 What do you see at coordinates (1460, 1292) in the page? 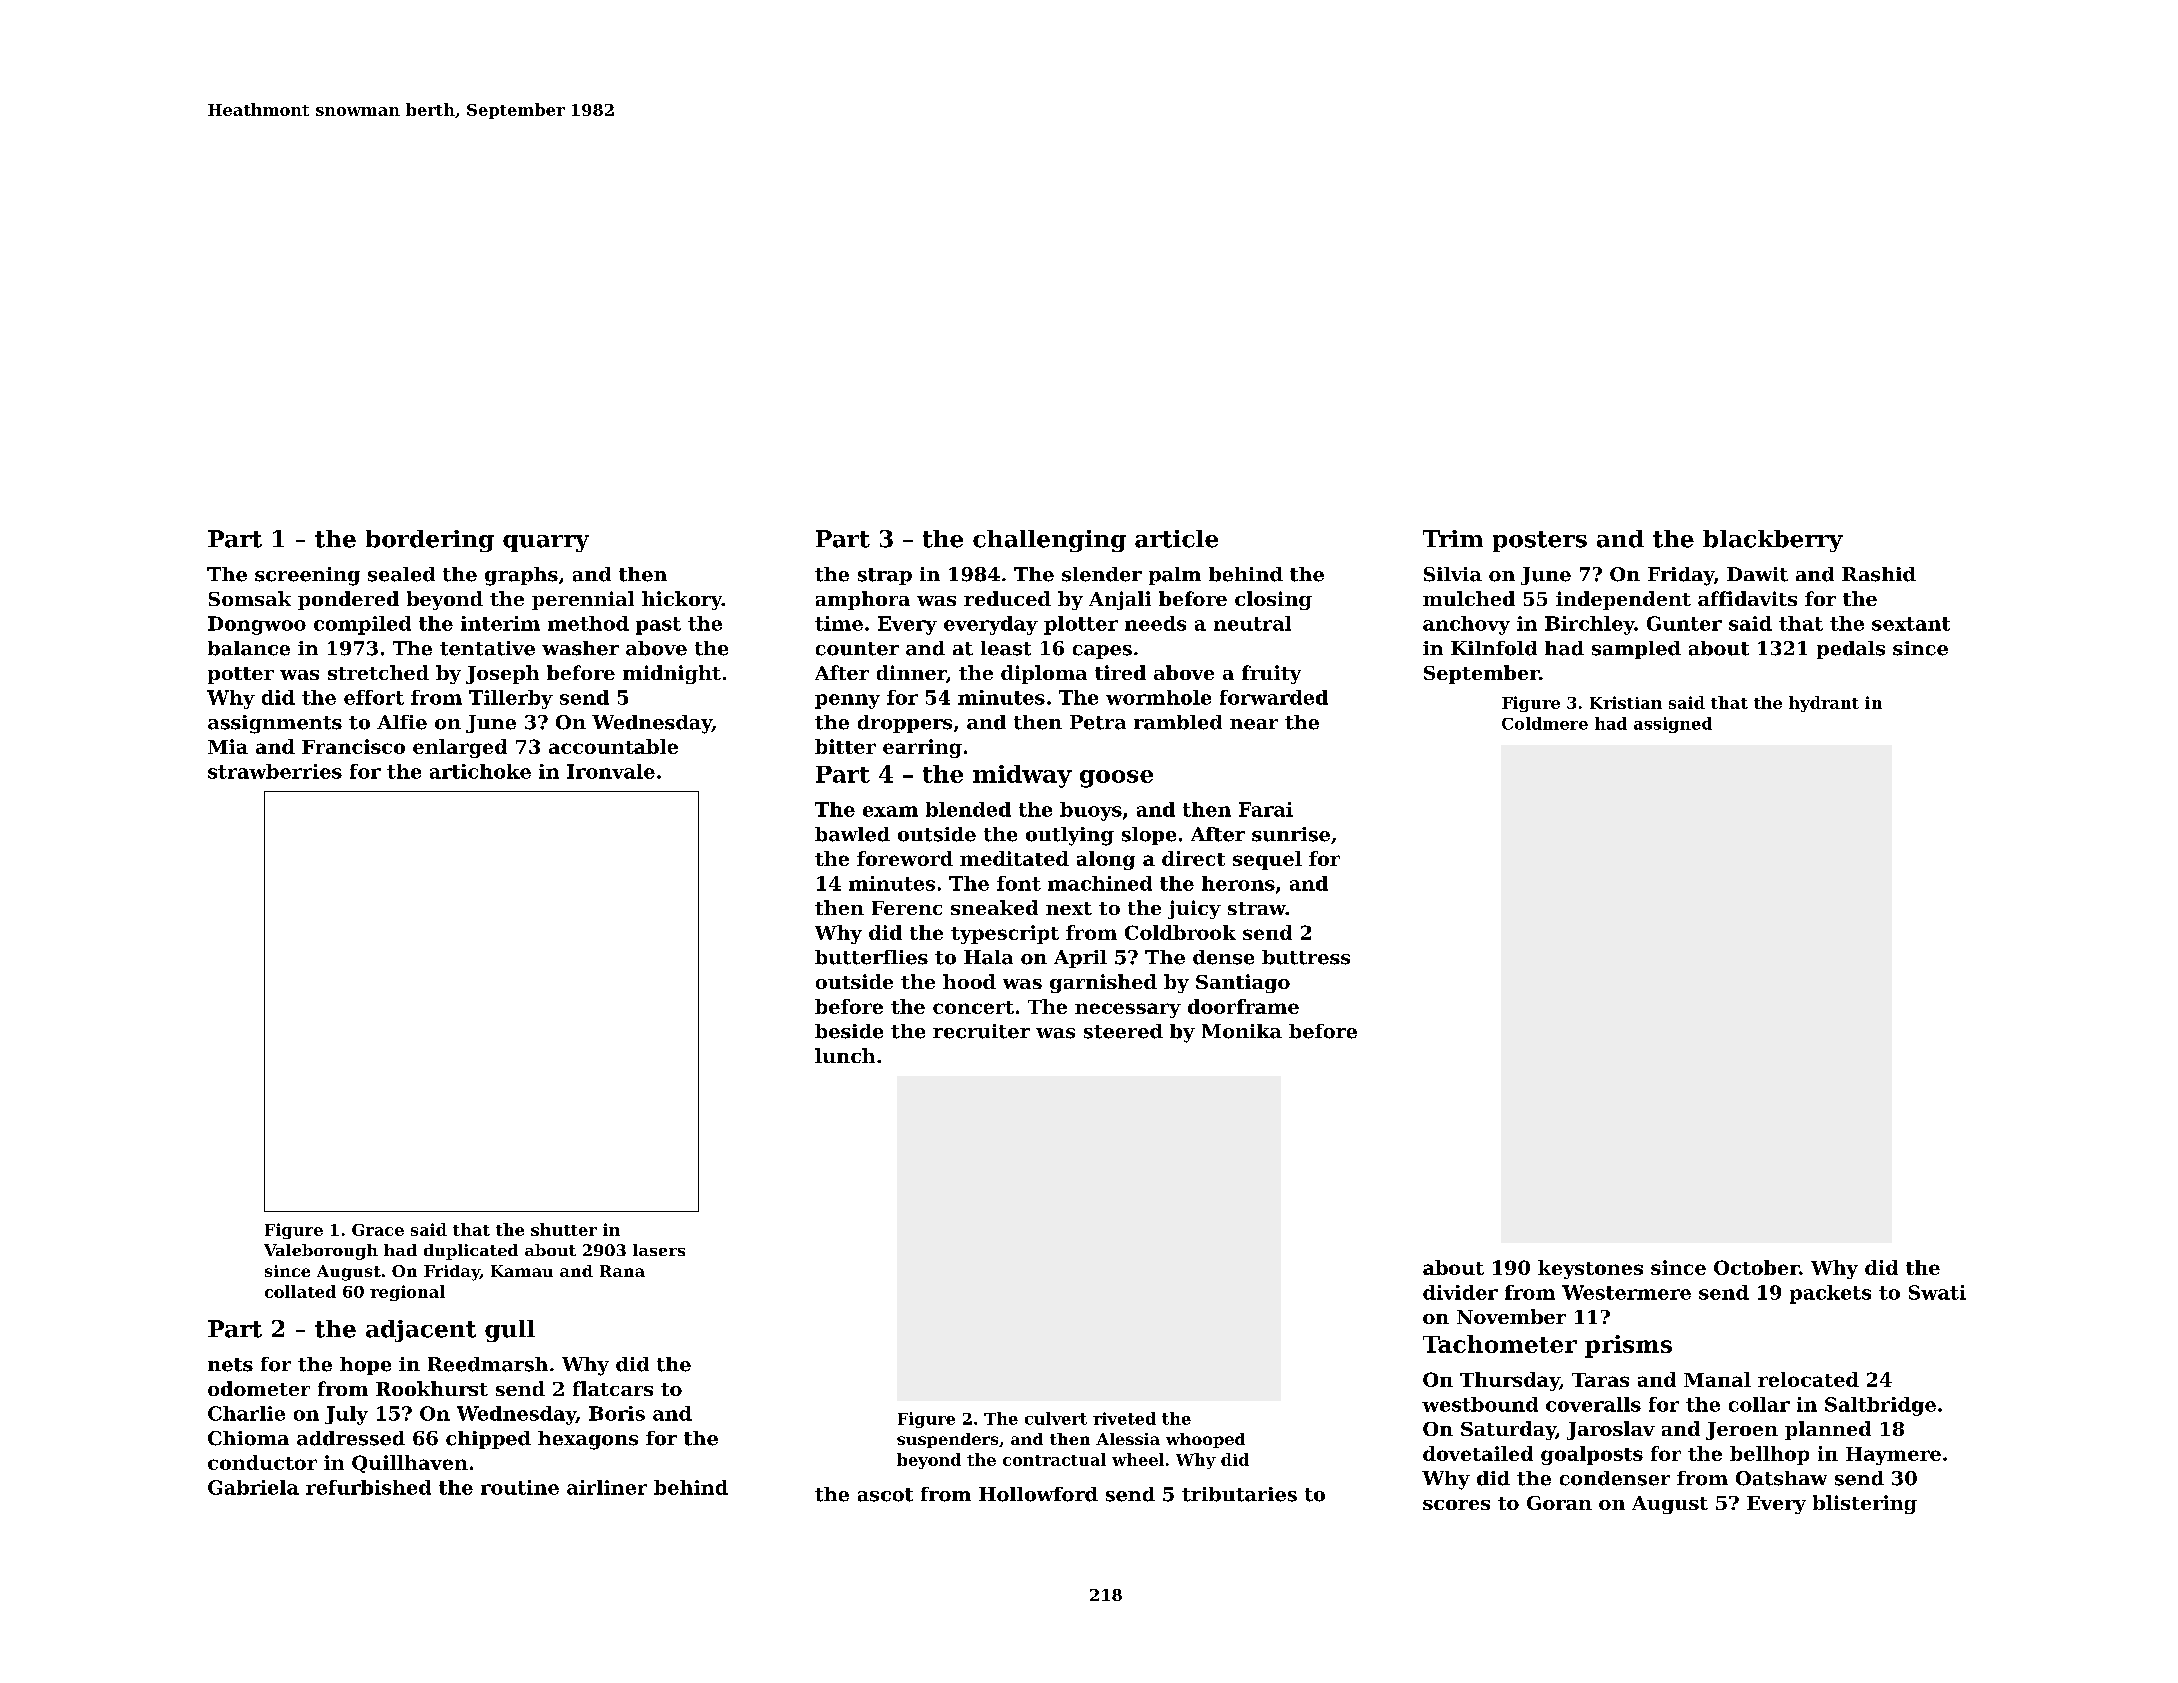
I see `divider` at bounding box center [1460, 1292].
